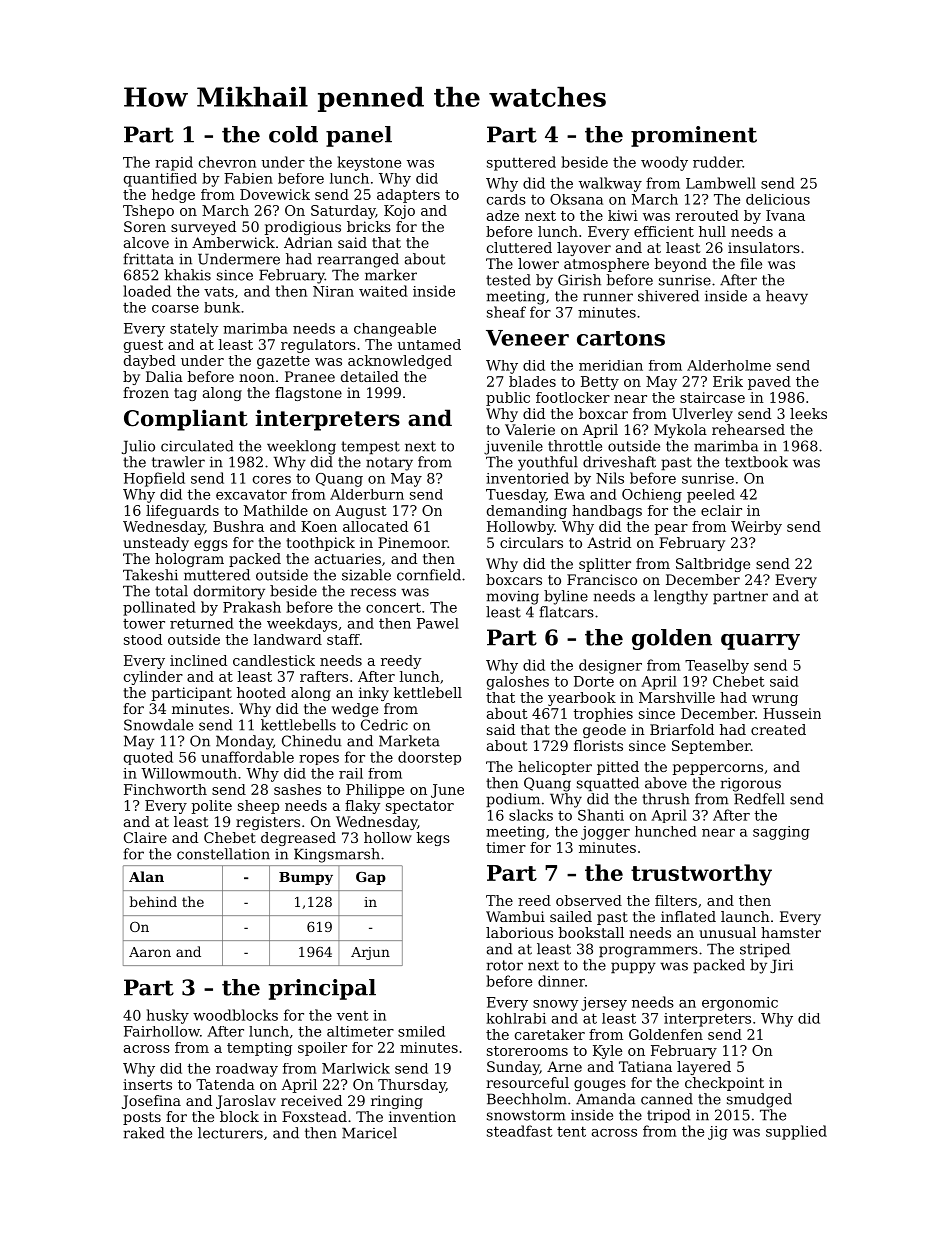  I want to click on Maricel, so click(369, 1133).
